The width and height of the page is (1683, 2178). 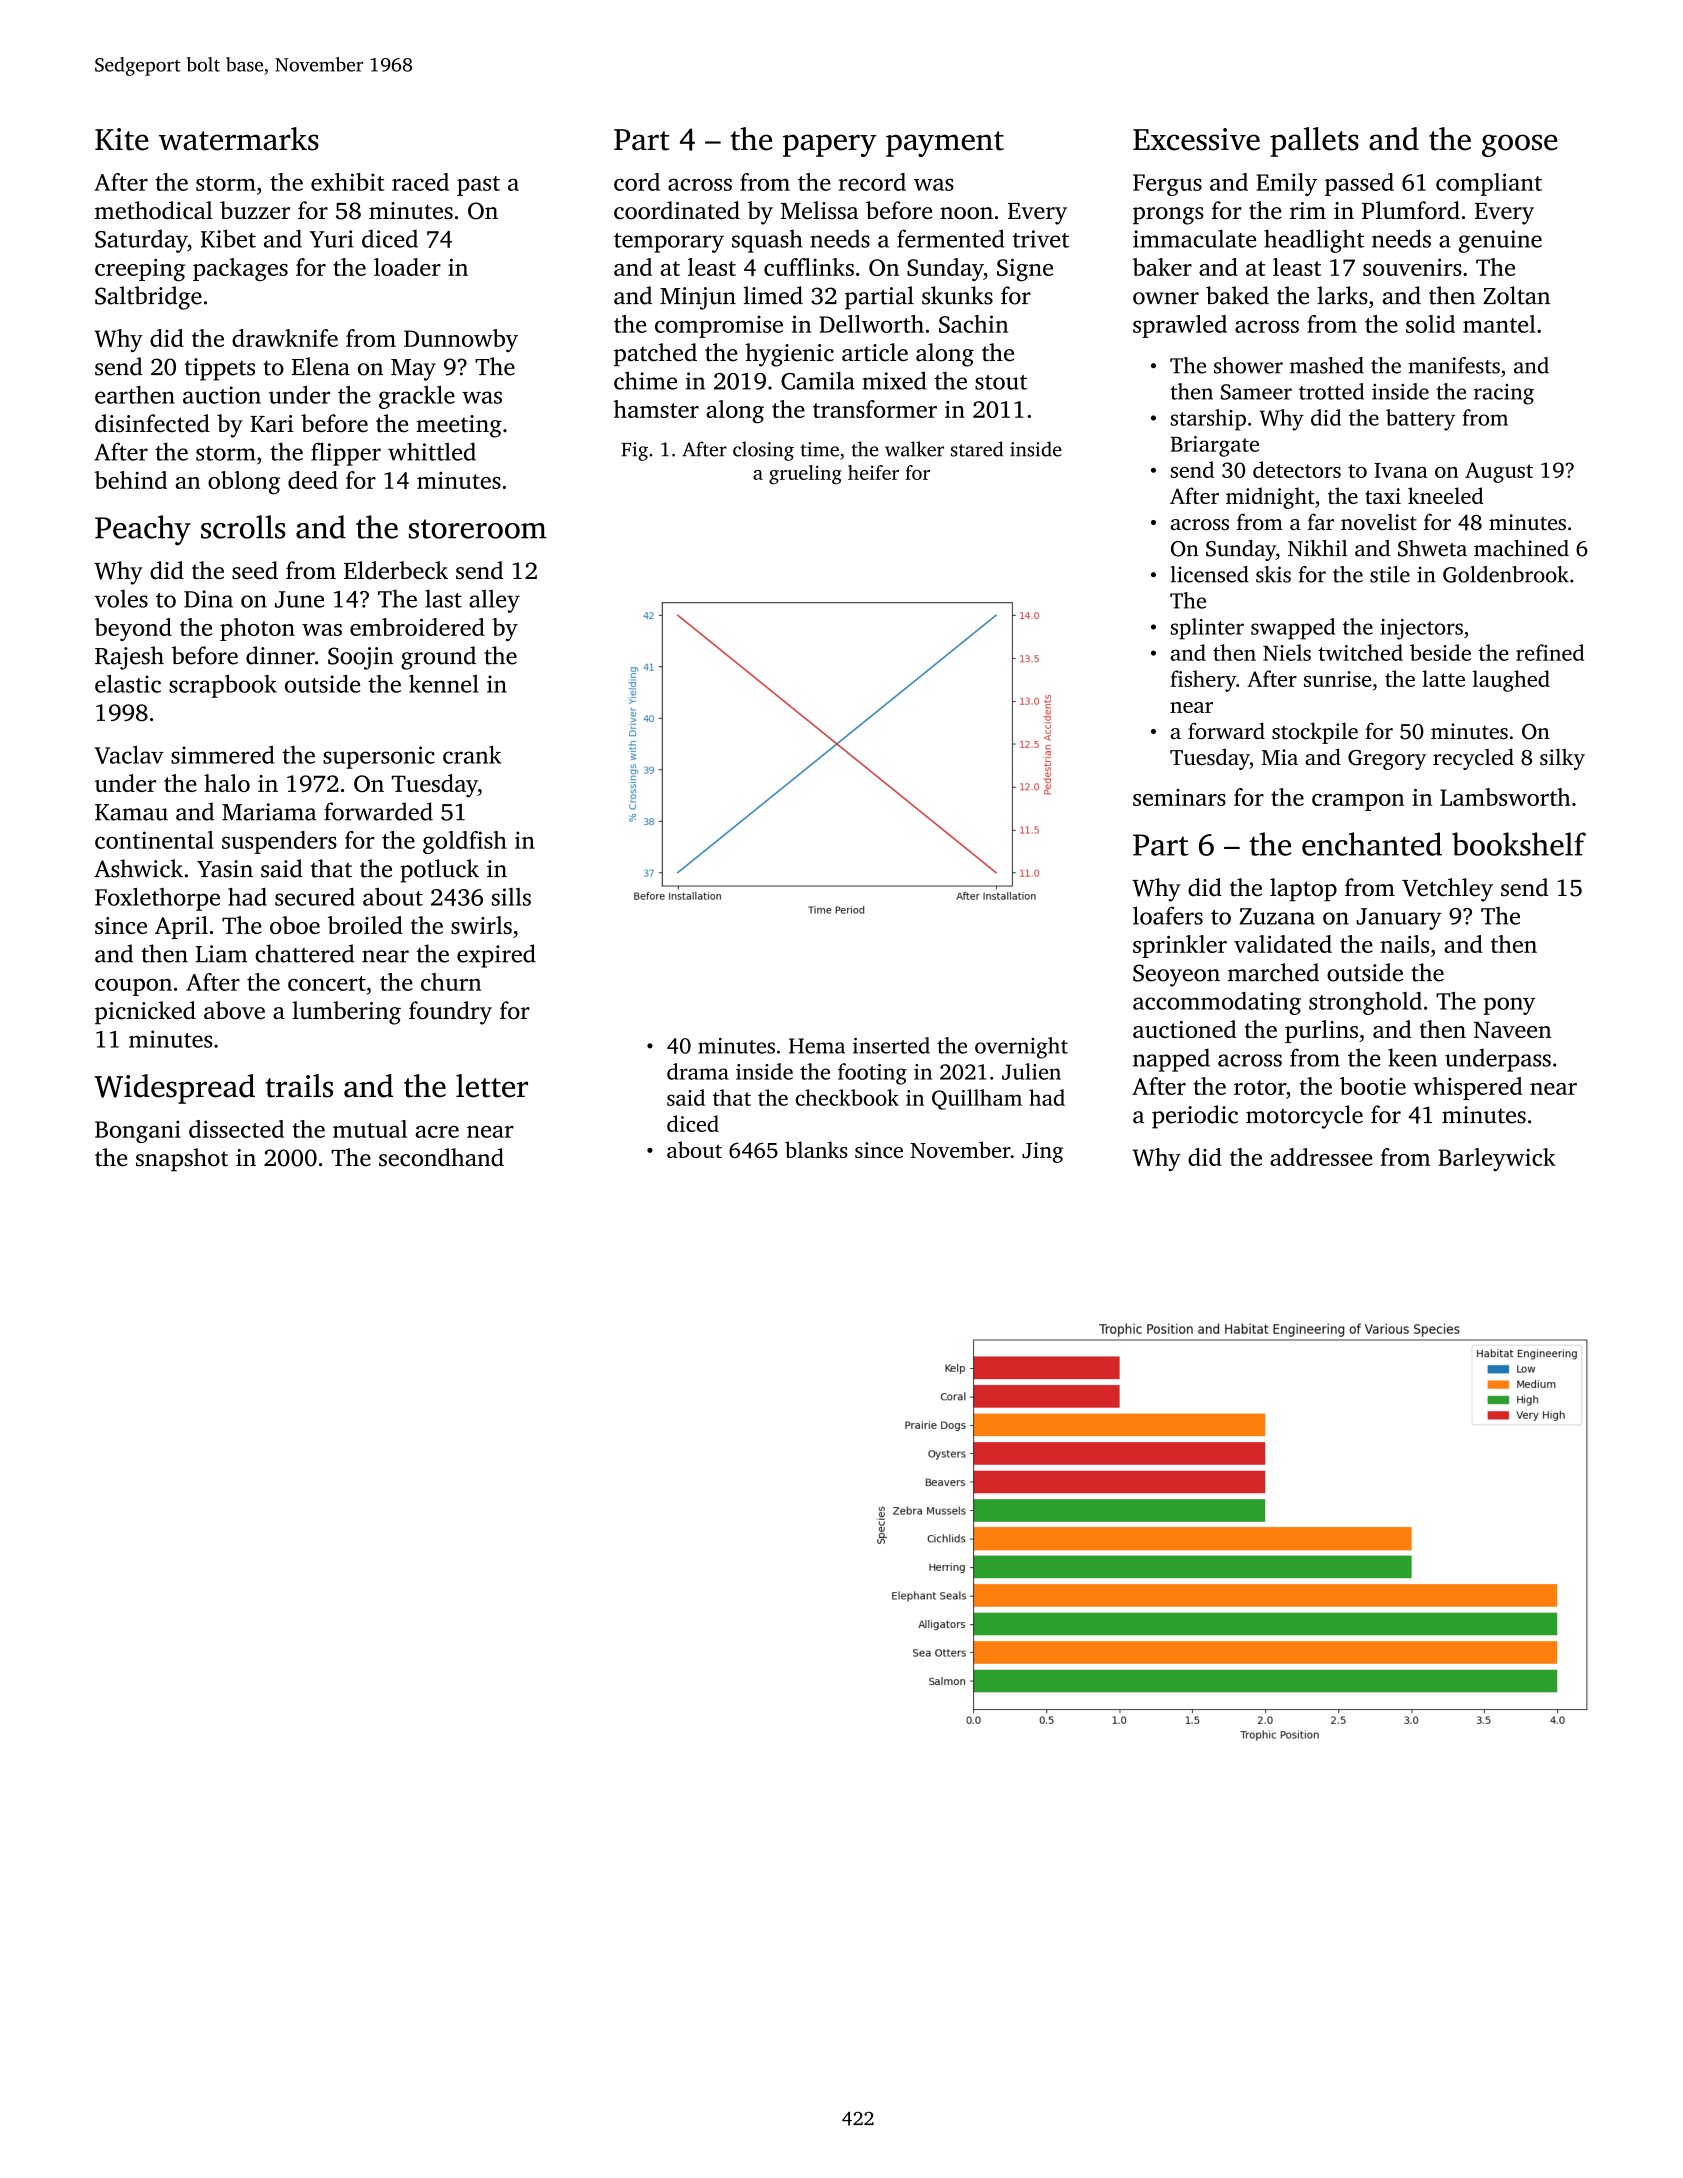 What do you see at coordinates (977, 449) in the page?
I see `stared` at bounding box center [977, 449].
